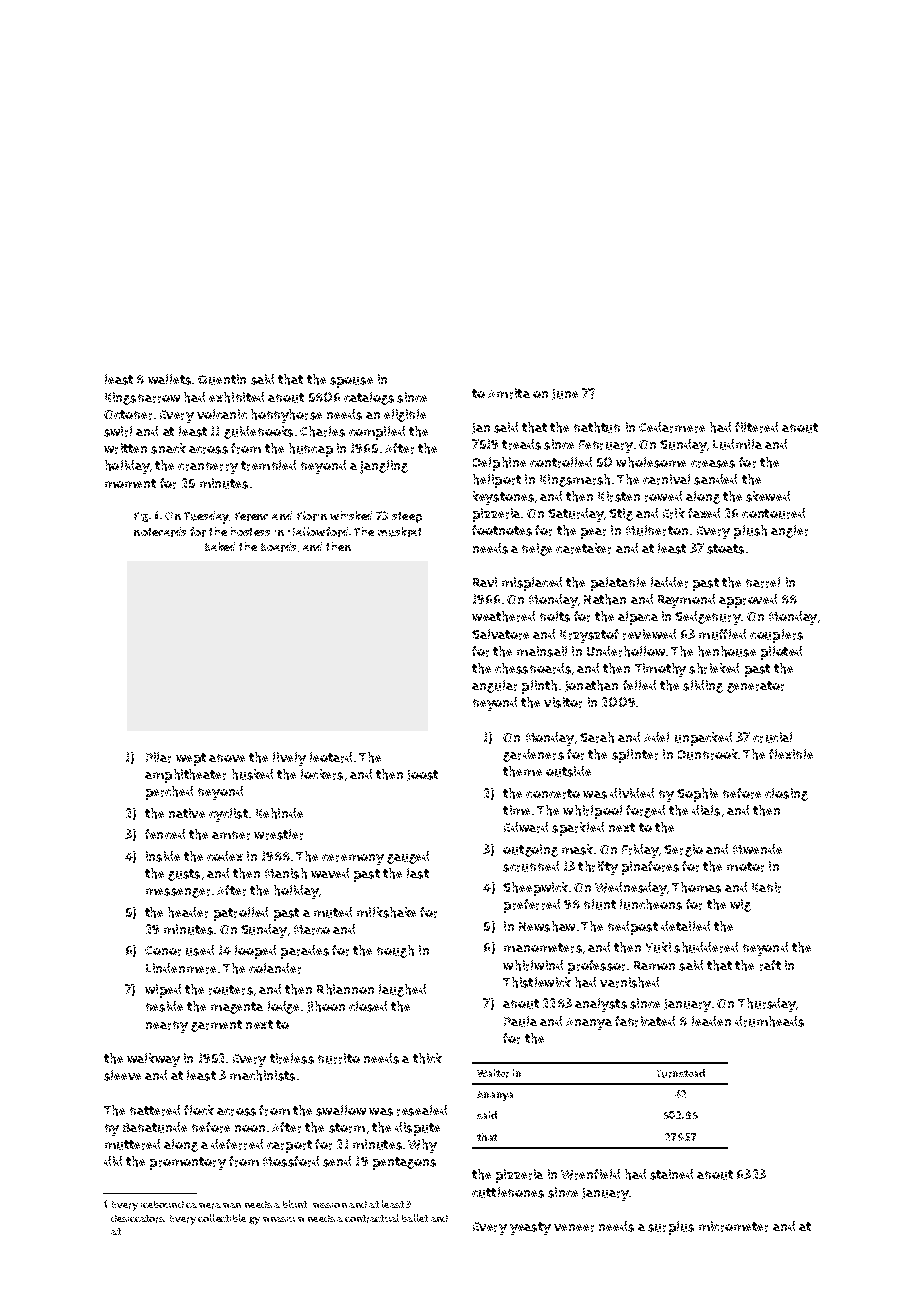 The width and height of the image is (924, 1308). Describe the element at coordinates (191, 759) in the image. I see `wept` at that location.
